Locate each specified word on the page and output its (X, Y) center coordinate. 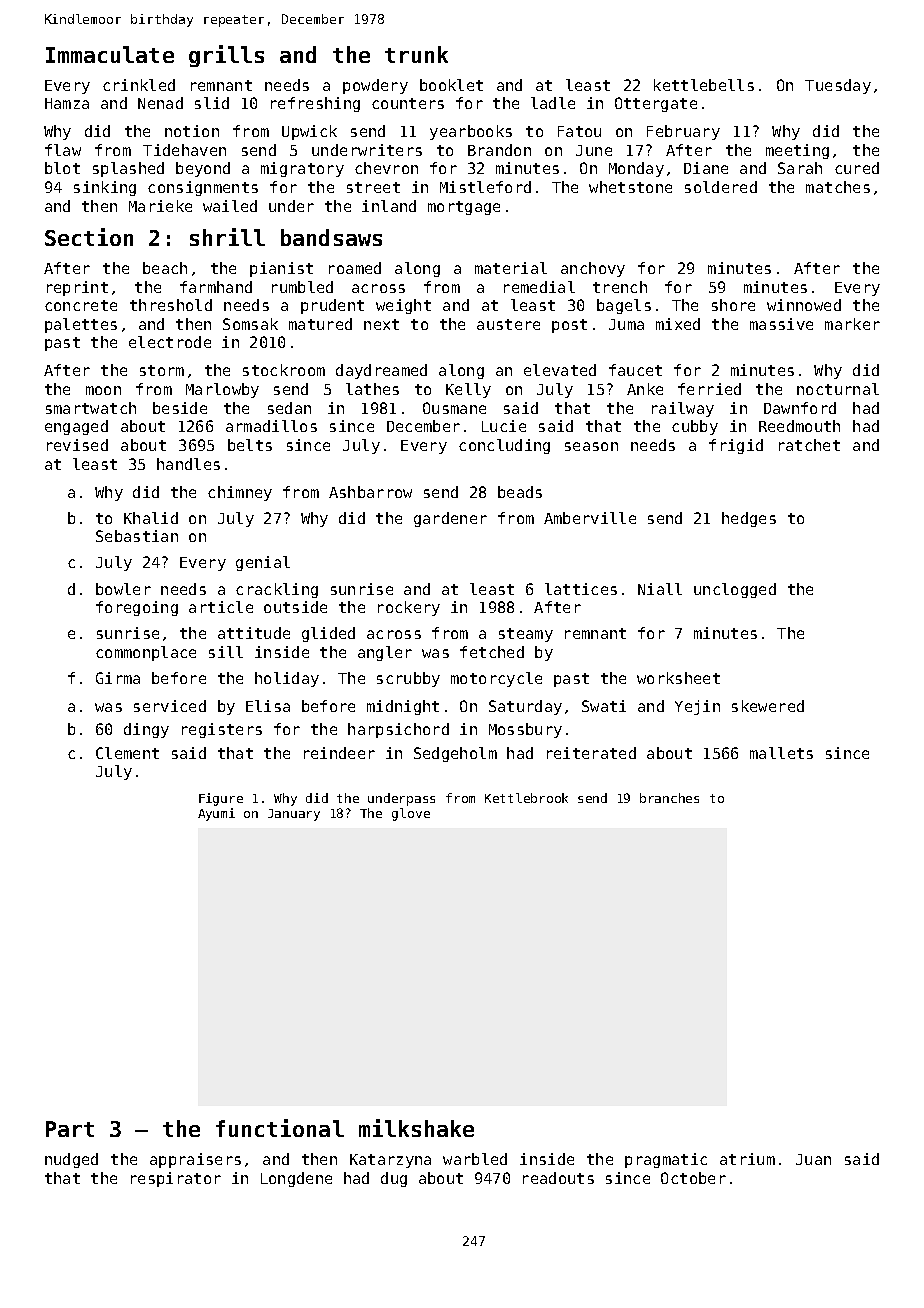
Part (70, 1129)
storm (162, 370)
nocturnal (838, 389)
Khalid (151, 518)
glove (411, 814)
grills (226, 56)
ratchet (809, 445)
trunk (416, 54)
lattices (581, 589)
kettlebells (704, 85)
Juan (813, 1159)
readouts (558, 1178)
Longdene (296, 1179)
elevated (560, 370)
